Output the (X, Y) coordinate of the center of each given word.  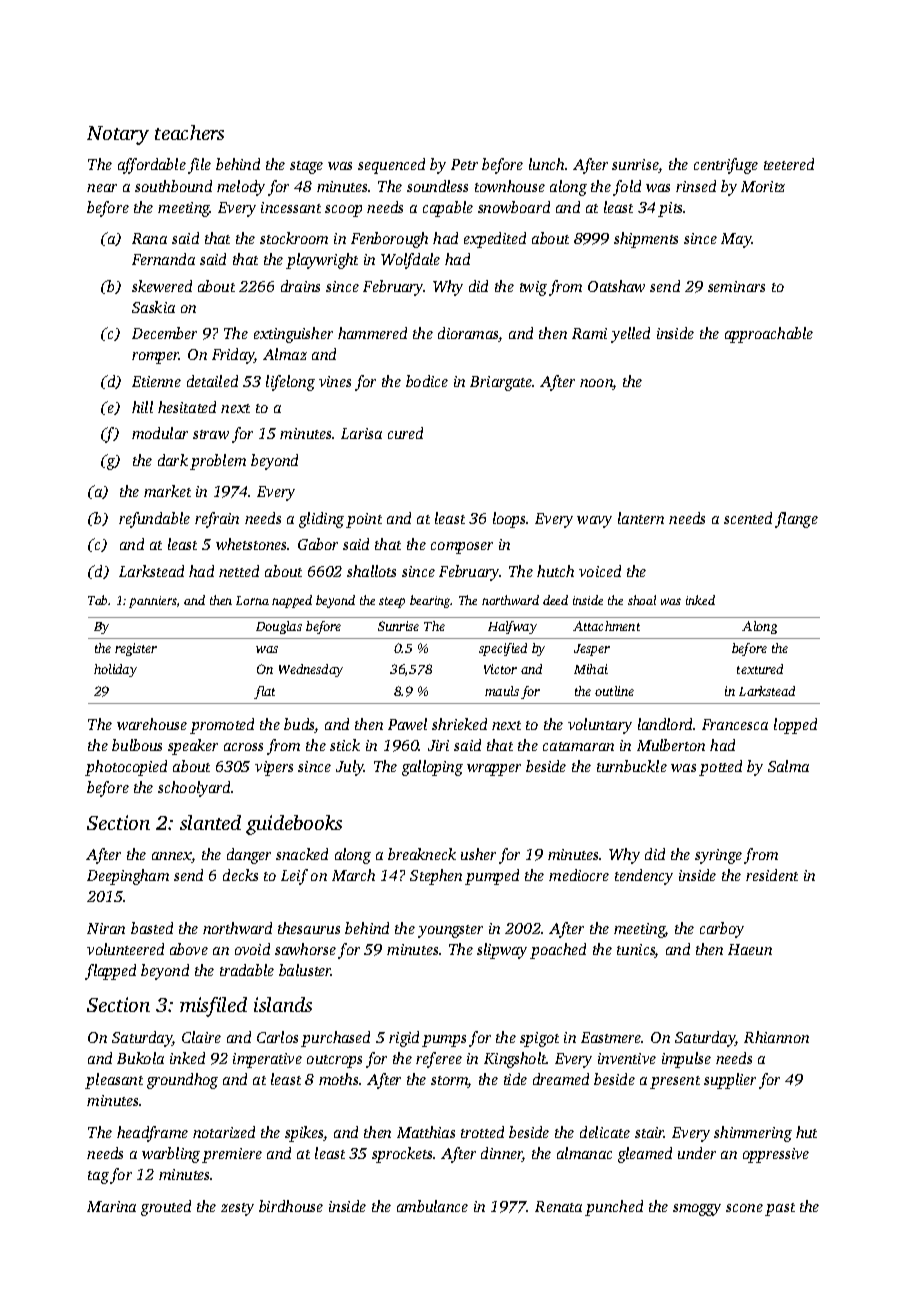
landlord (666, 724)
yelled (630, 335)
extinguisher (293, 335)
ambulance (432, 1206)
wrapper (494, 770)
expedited (495, 240)
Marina (111, 1206)
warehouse (152, 724)
